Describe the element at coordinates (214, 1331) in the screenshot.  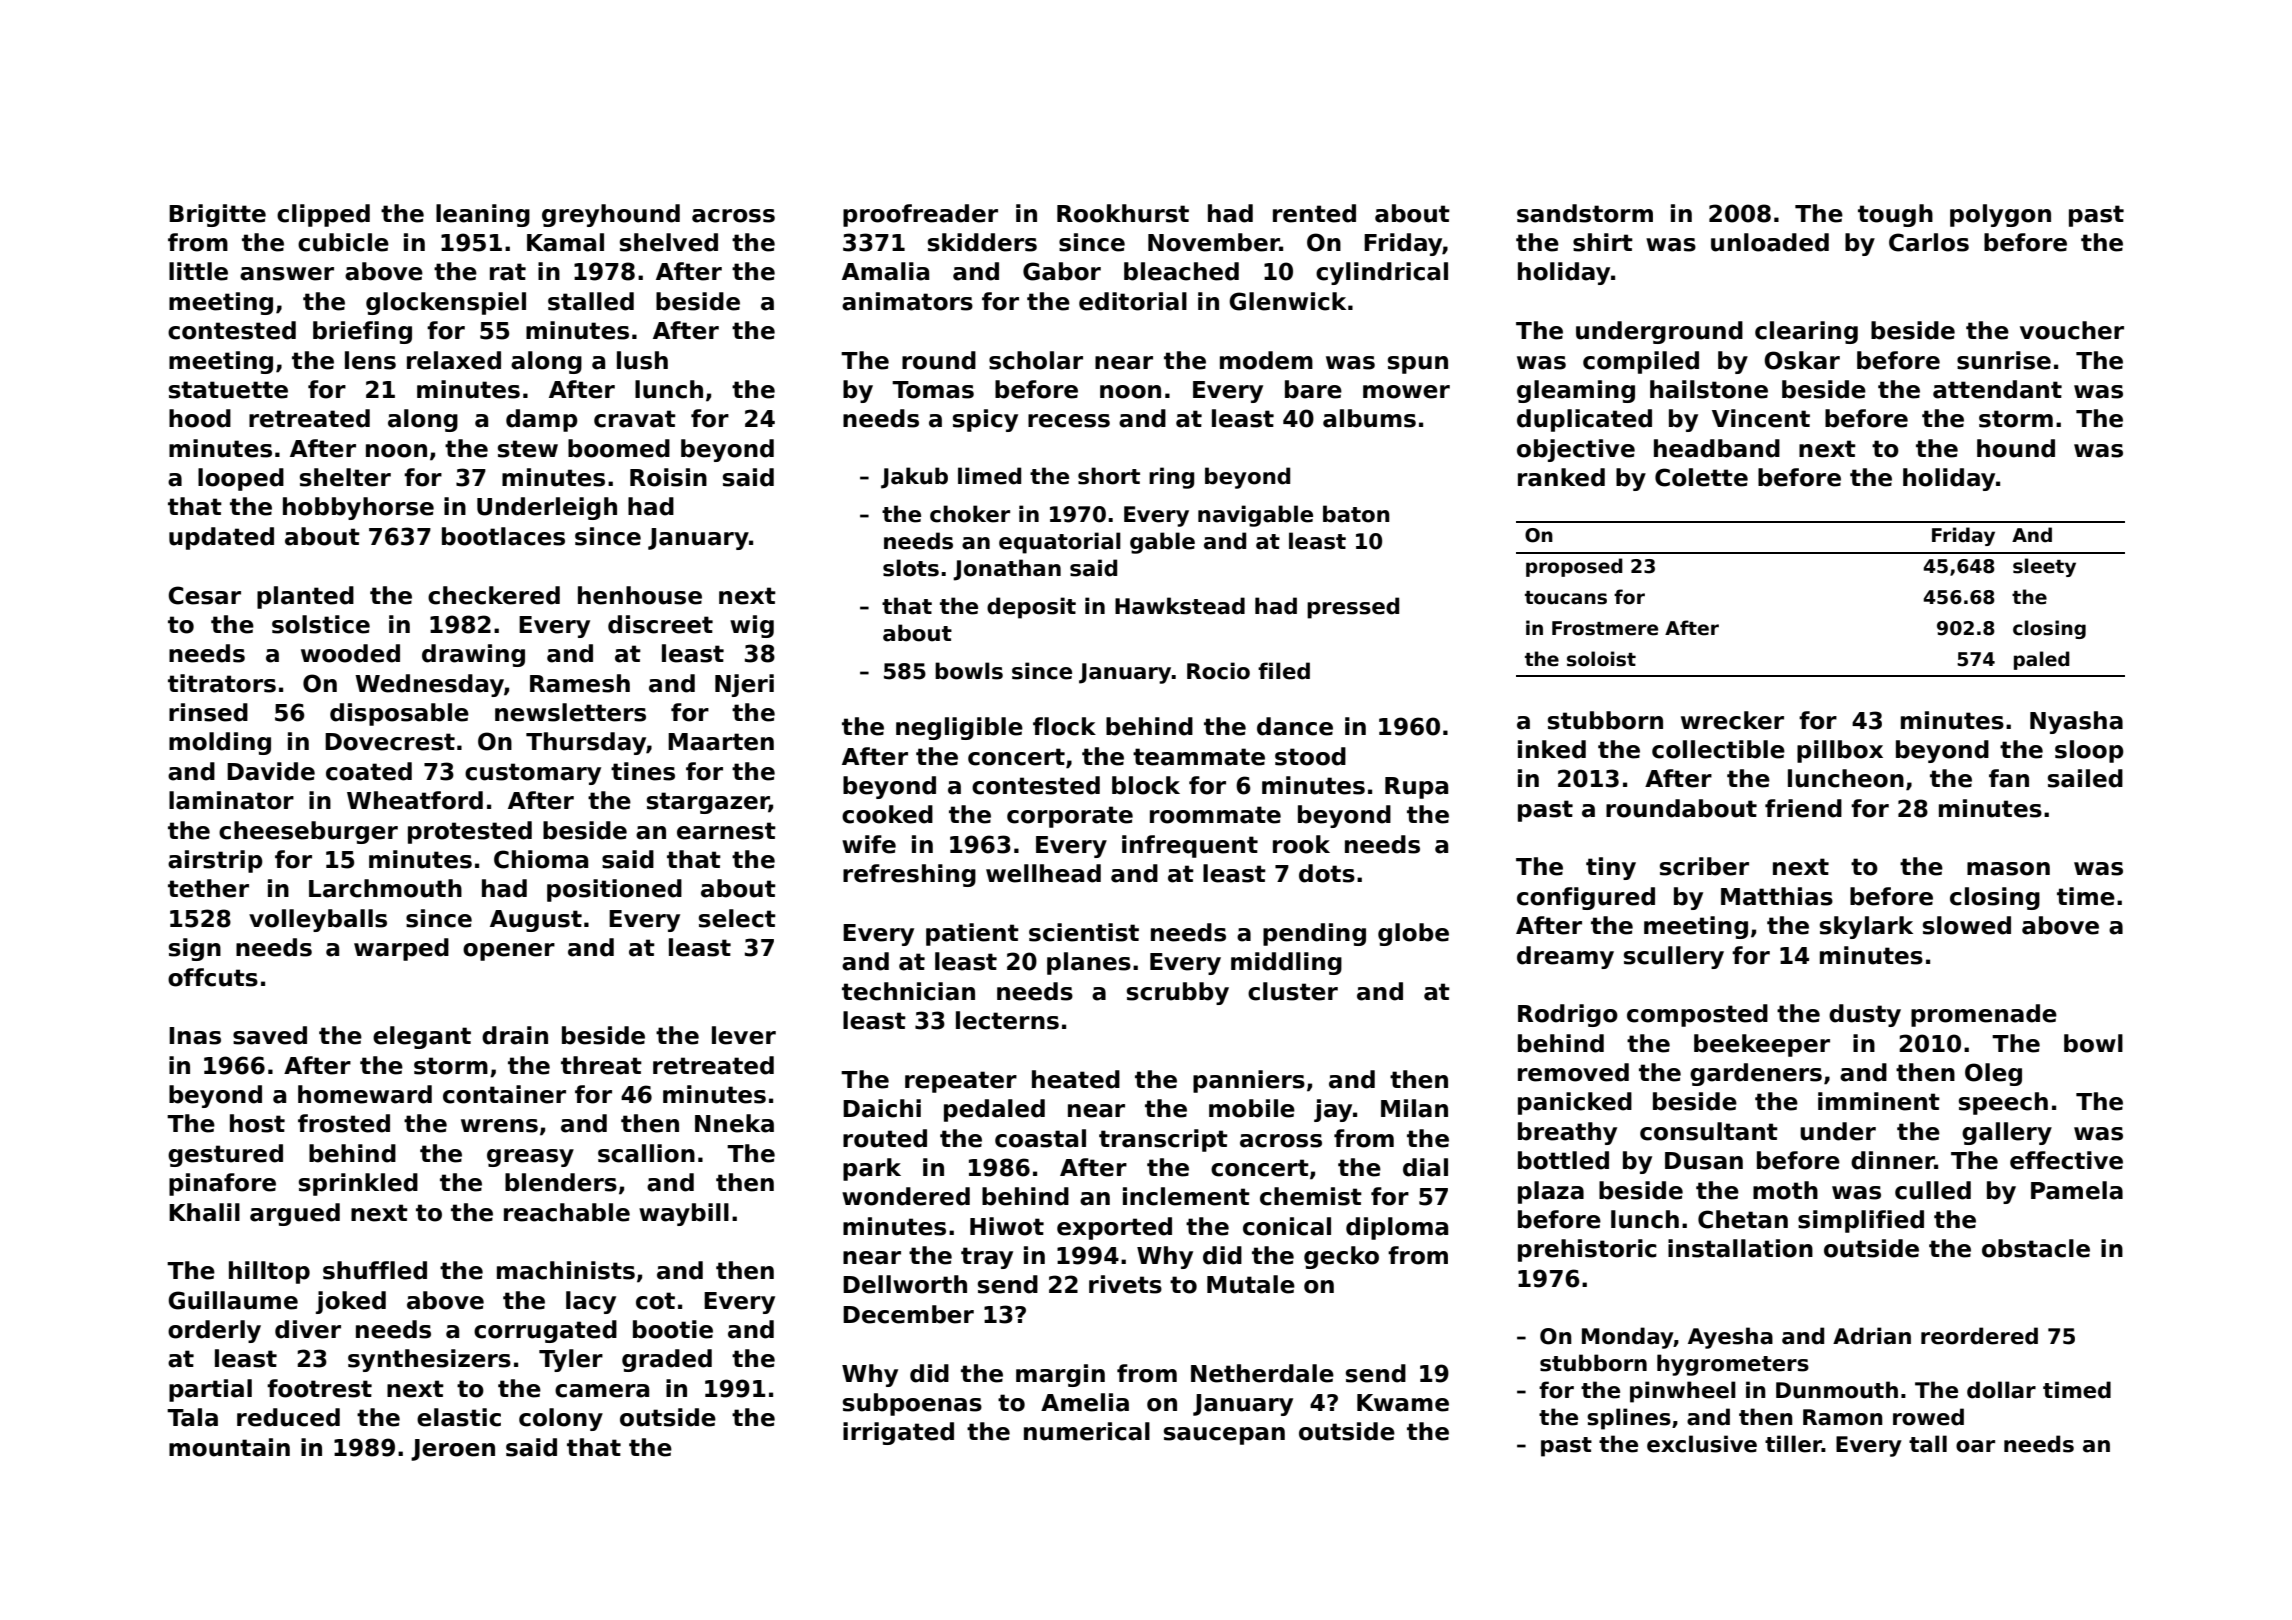
I see `orderly` at that location.
